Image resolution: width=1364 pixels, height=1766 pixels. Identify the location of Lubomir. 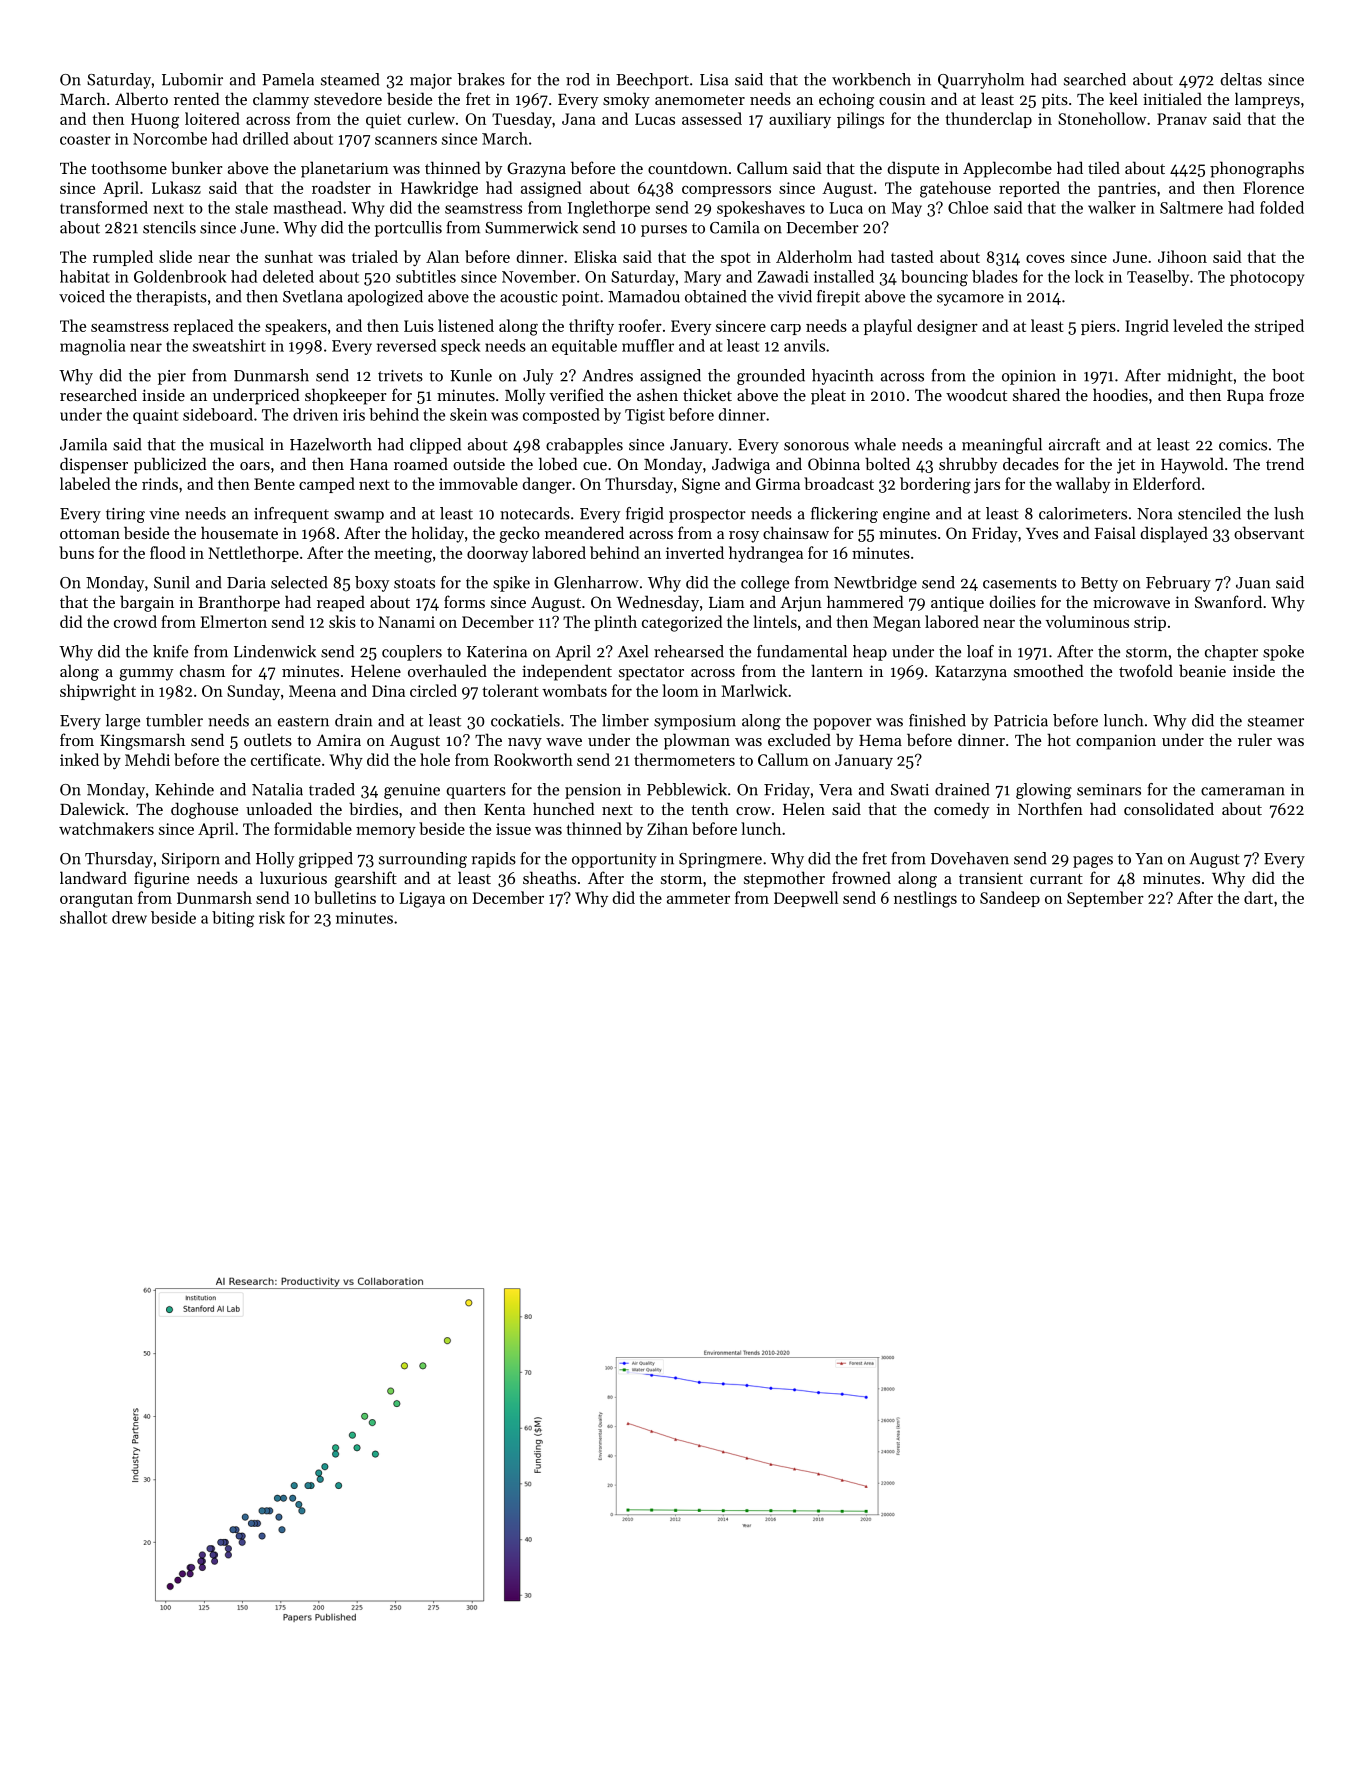
(192, 79).
